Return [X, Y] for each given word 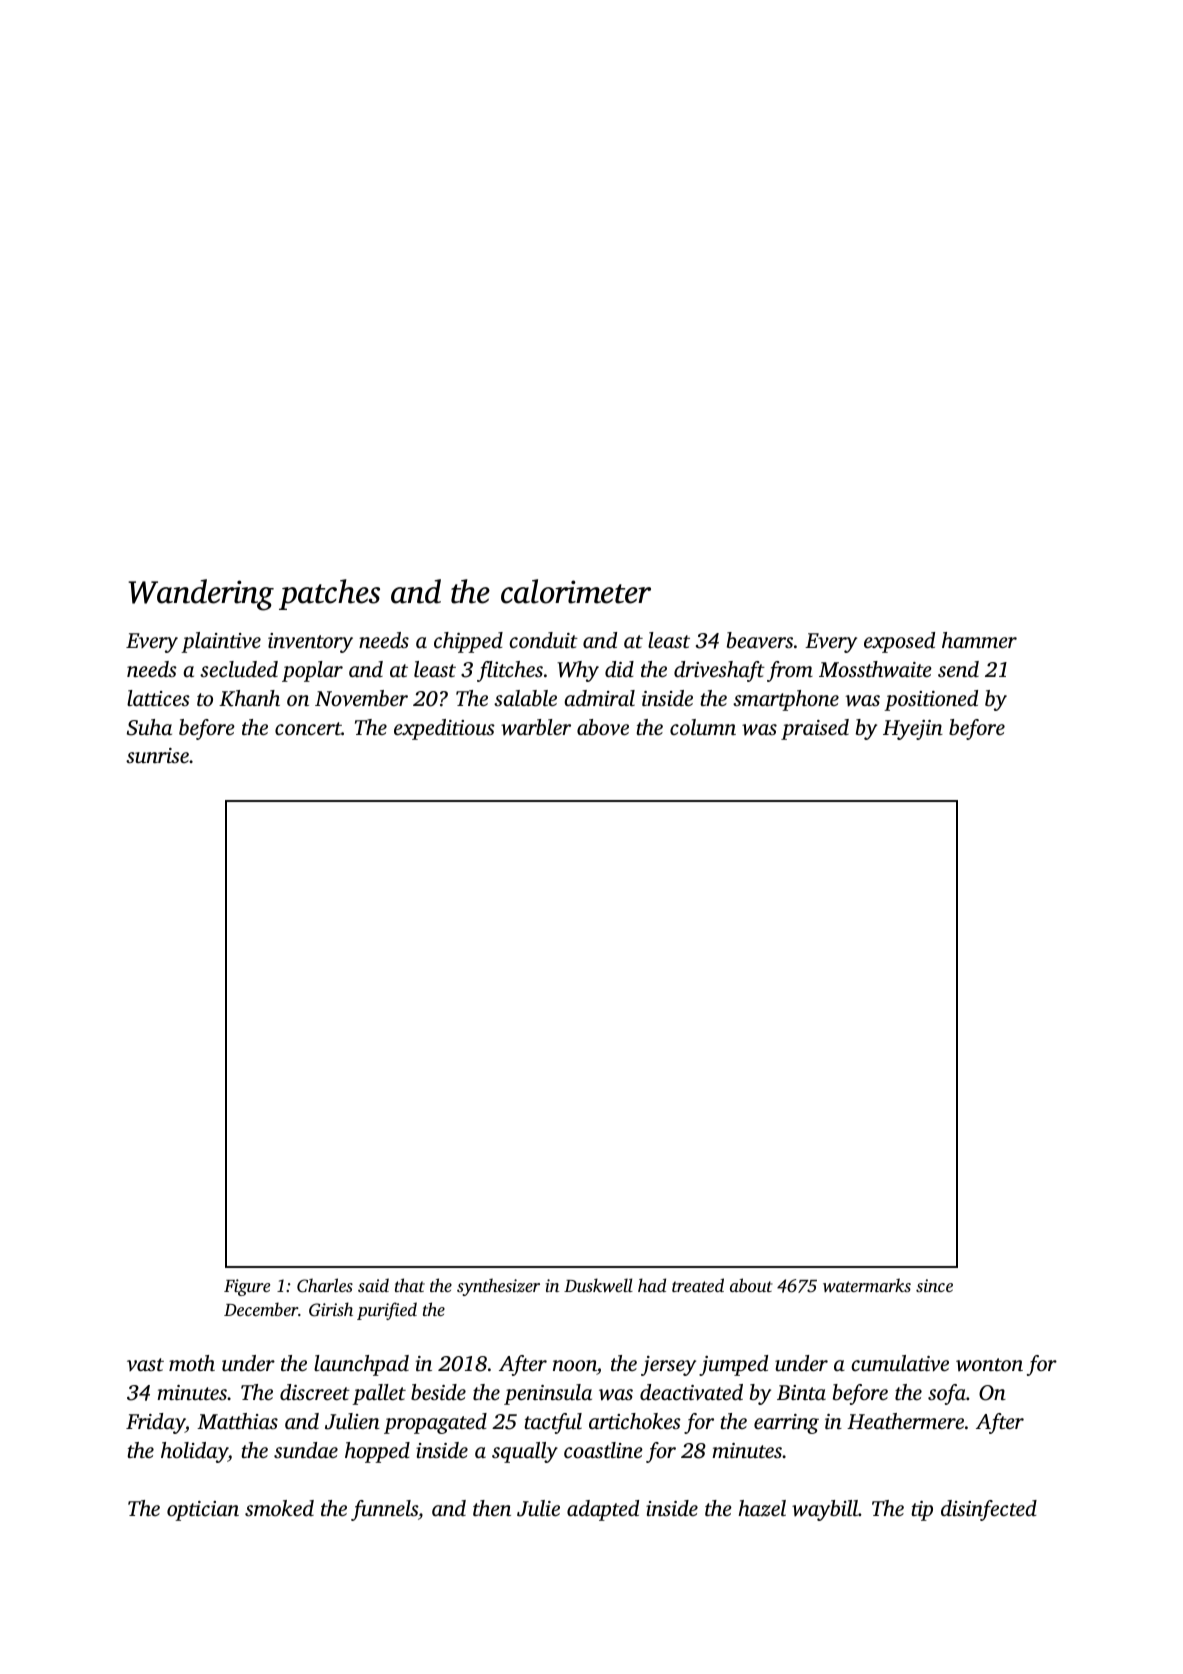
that [410, 1285]
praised [815, 729]
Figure [247, 1287]
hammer [979, 640]
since [934, 1285]
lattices [158, 698]
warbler [536, 727]
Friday [155, 1423]
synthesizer [498, 1287]
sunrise [157, 755]
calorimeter [576, 591]
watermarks [867, 1285]
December [261, 1309]
